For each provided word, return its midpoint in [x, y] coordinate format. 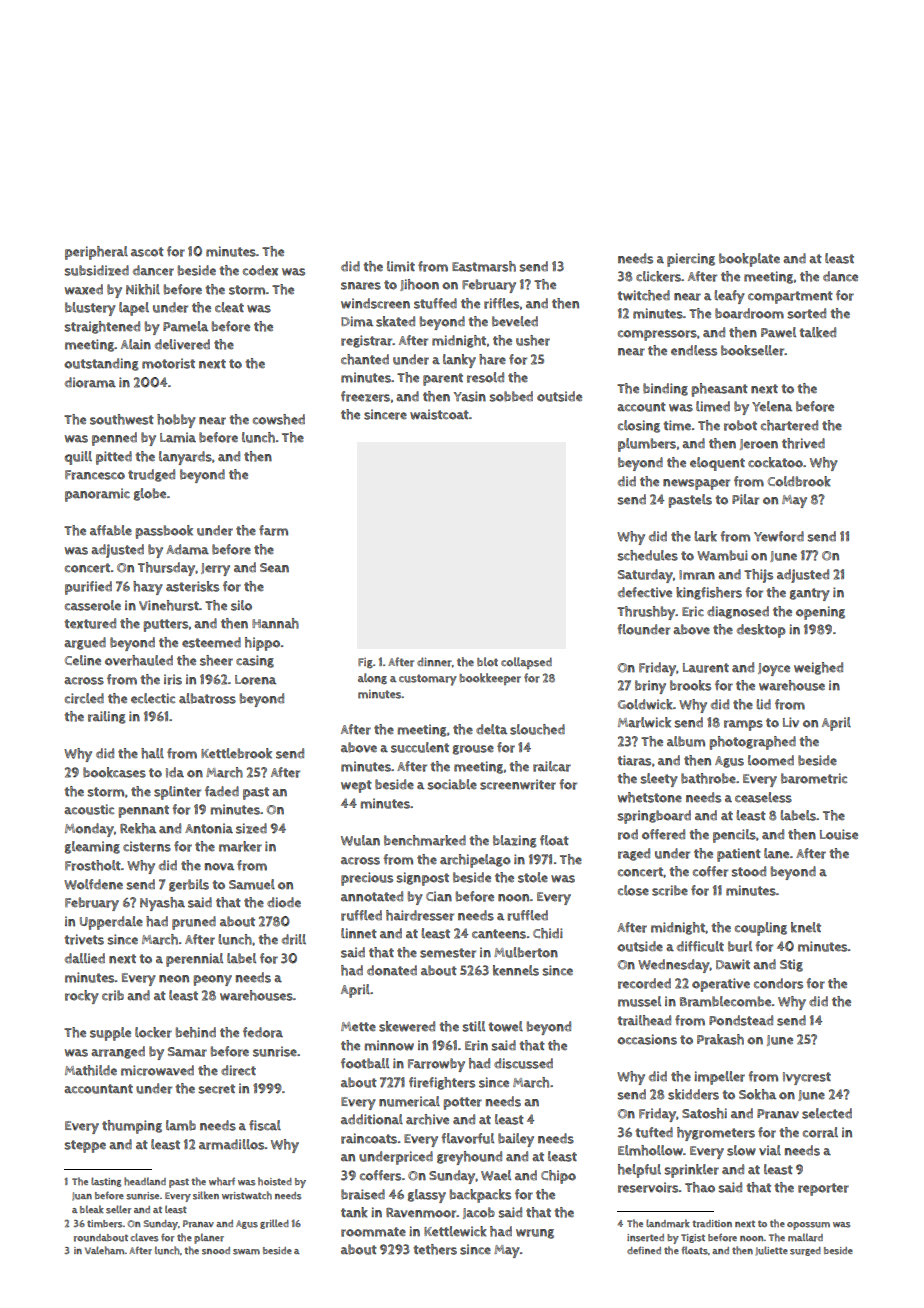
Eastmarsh [484, 266]
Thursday [166, 569]
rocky [82, 997]
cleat [229, 307]
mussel [639, 1001]
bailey [516, 1140]
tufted [654, 1132]
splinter [177, 793]
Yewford [779, 536]
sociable [452, 784]
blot [487, 662]
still [473, 1026]
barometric [814, 778]
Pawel [778, 332]
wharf [222, 1181]
